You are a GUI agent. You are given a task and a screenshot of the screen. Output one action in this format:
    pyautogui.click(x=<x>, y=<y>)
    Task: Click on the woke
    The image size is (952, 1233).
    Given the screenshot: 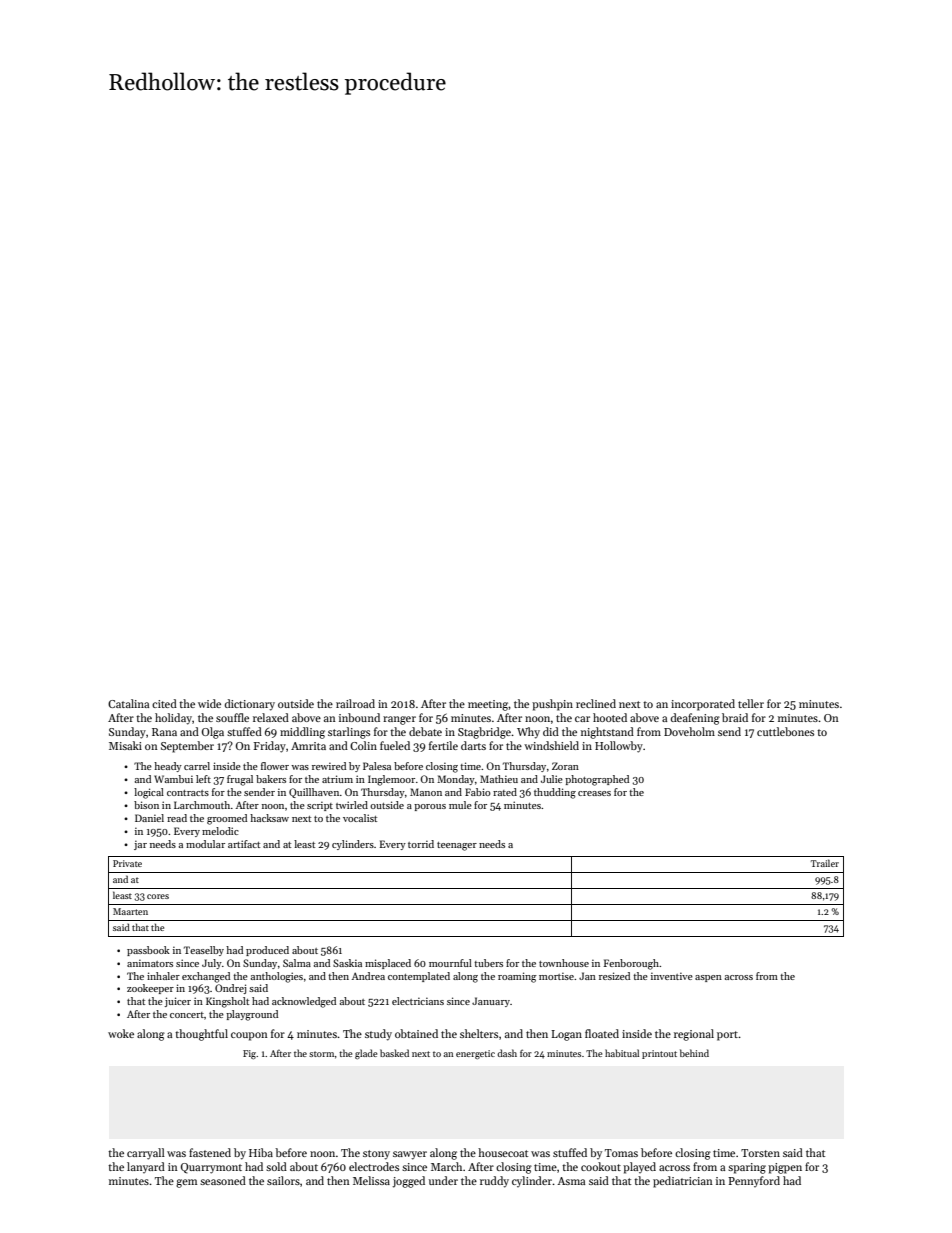 What is the action you would take?
    pyautogui.click(x=121, y=1033)
